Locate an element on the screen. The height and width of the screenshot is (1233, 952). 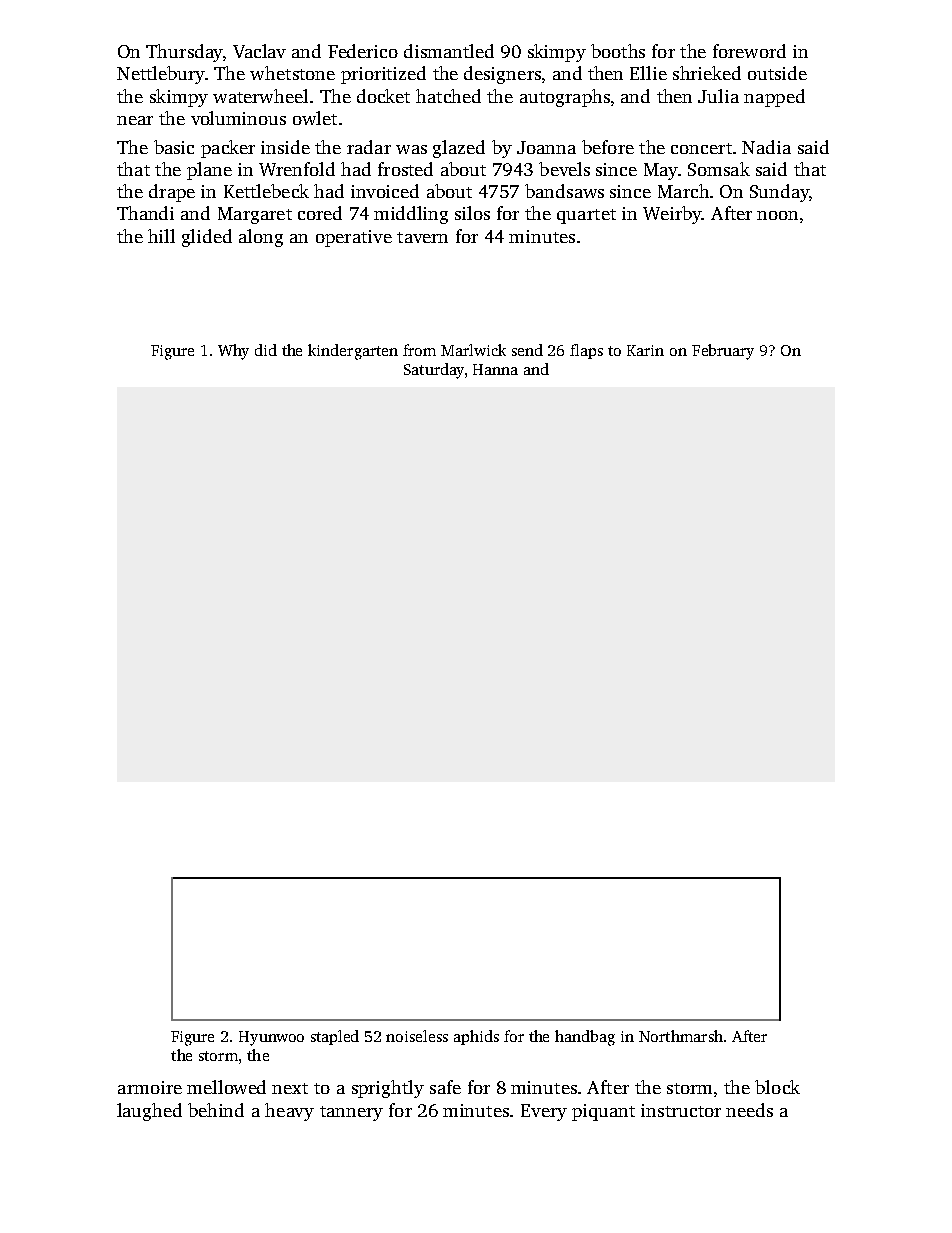
from is located at coordinates (419, 350).
